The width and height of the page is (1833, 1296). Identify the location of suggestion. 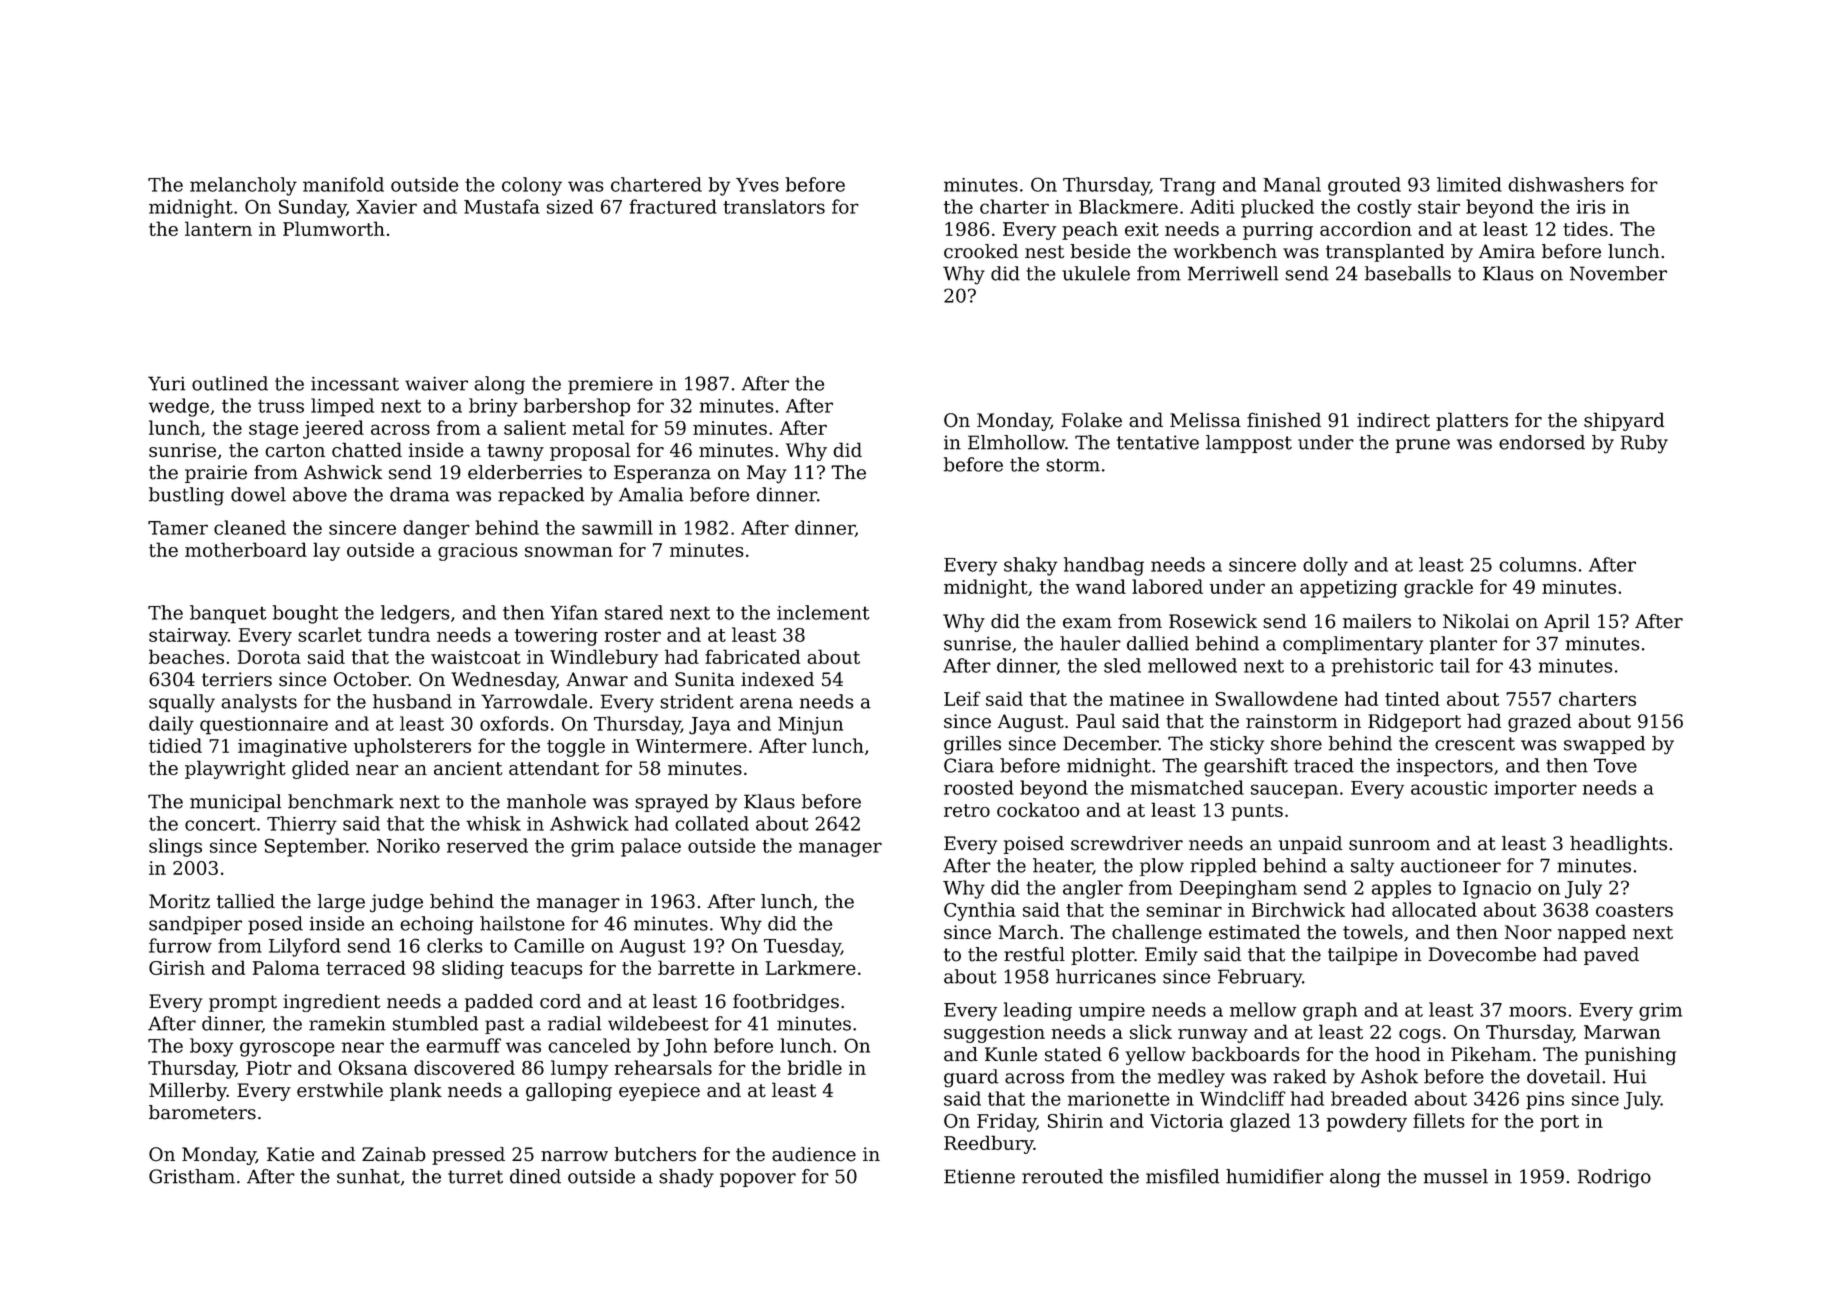
(994, 1034).
